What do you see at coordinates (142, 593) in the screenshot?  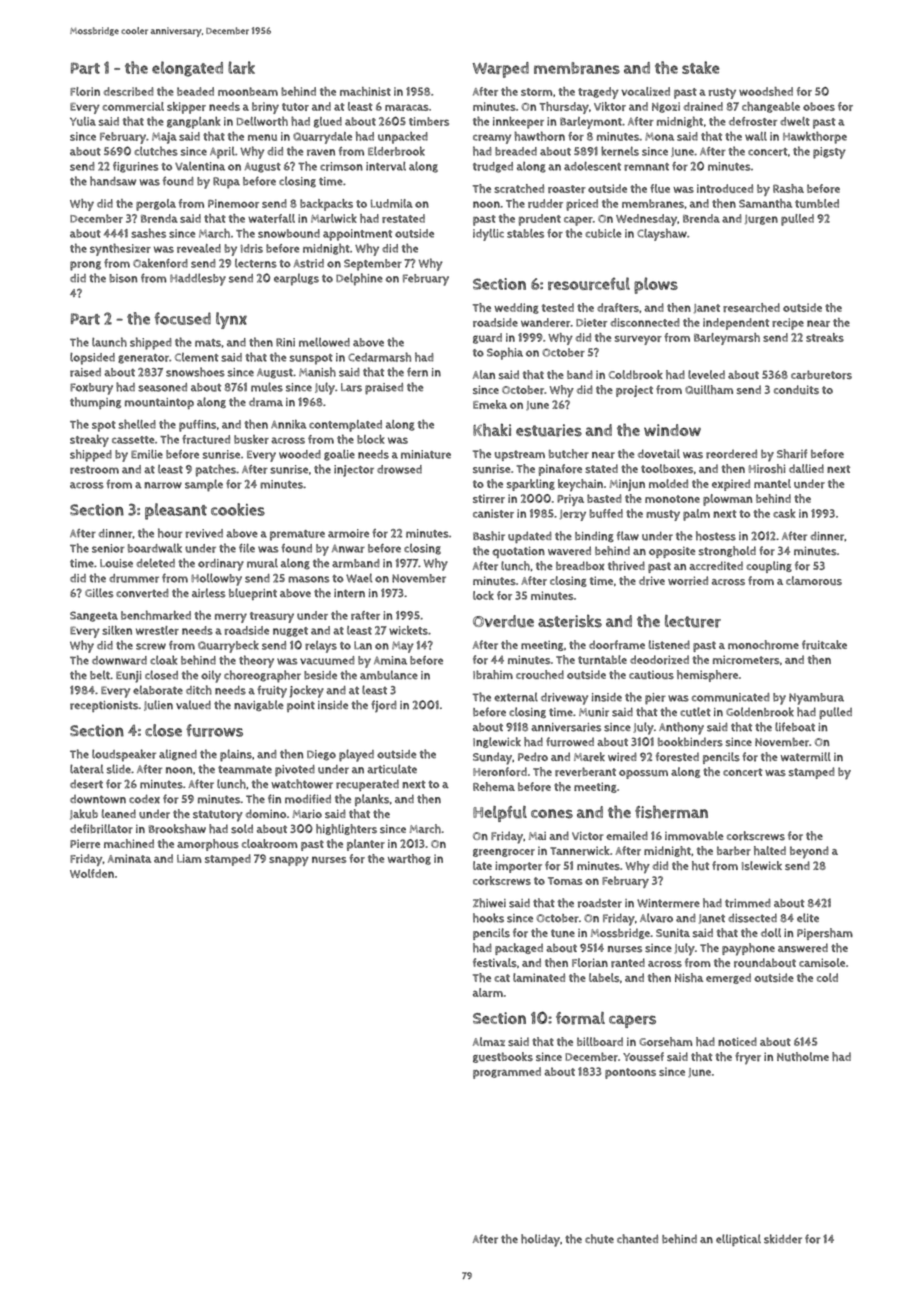 I see `converted` at bounding box center [142, 593].
